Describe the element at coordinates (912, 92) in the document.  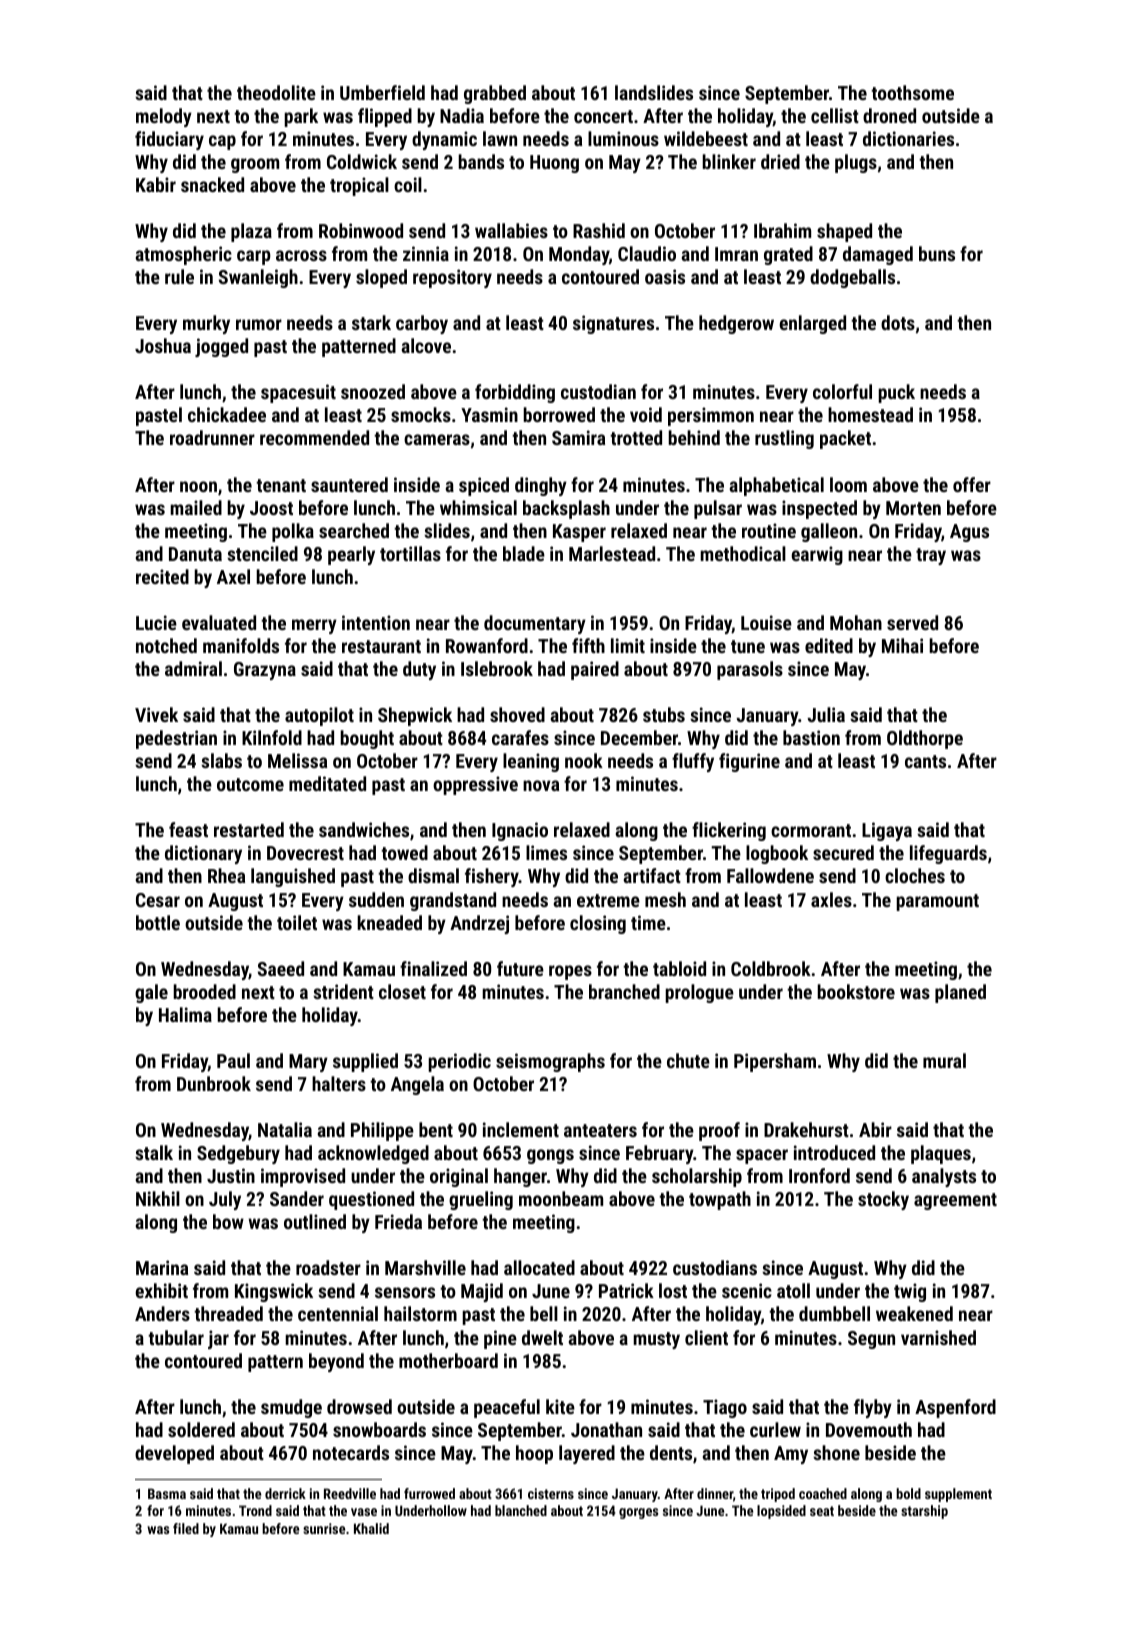
I see `toothsome` at that location.
